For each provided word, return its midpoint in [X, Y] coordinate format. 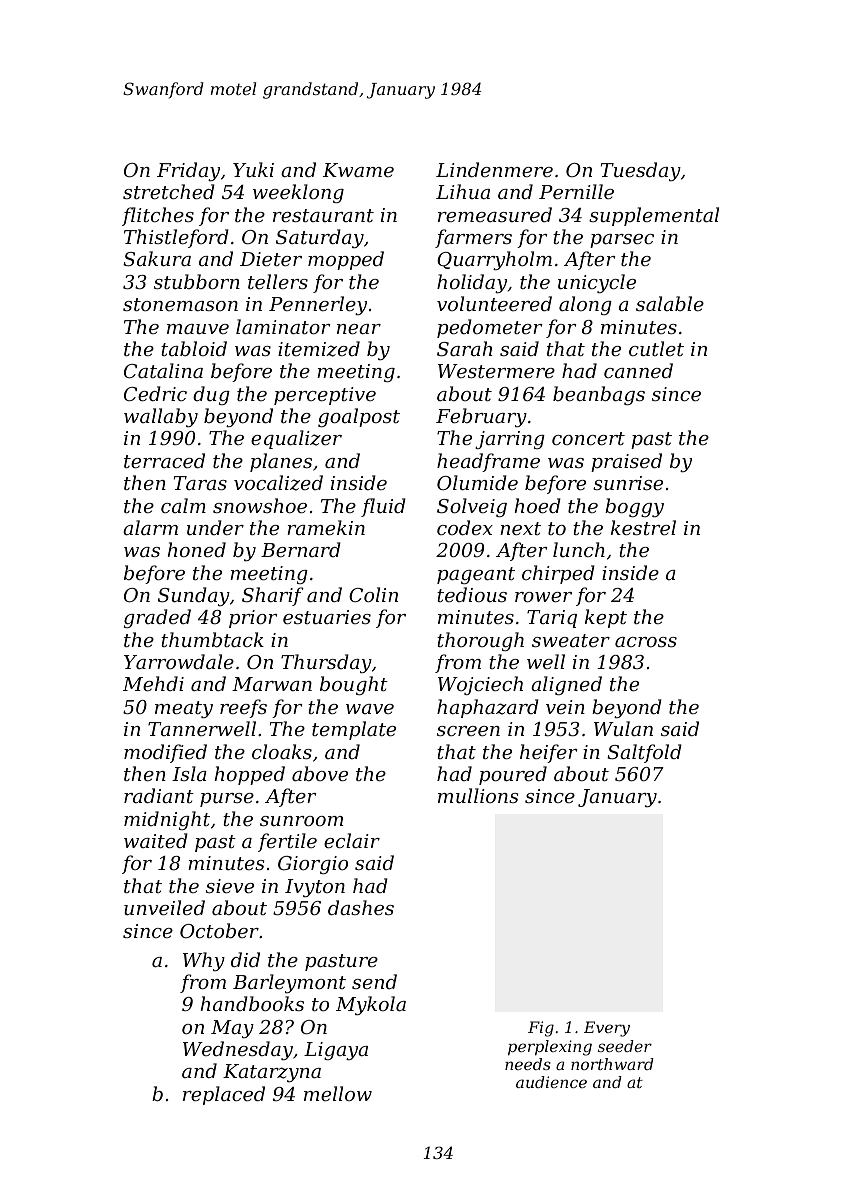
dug [211, 395]
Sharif [273, 596]
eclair [352, 840]
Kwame [358, 170]
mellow [338, 1093]
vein [565, 707]
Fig [541, 1029]
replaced [224, 1095]
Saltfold [644, 753]
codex [465, 527]
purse [227, 800]
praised [626, 462]
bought [354, 685]
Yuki [253, 169]
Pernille [576, 191]
